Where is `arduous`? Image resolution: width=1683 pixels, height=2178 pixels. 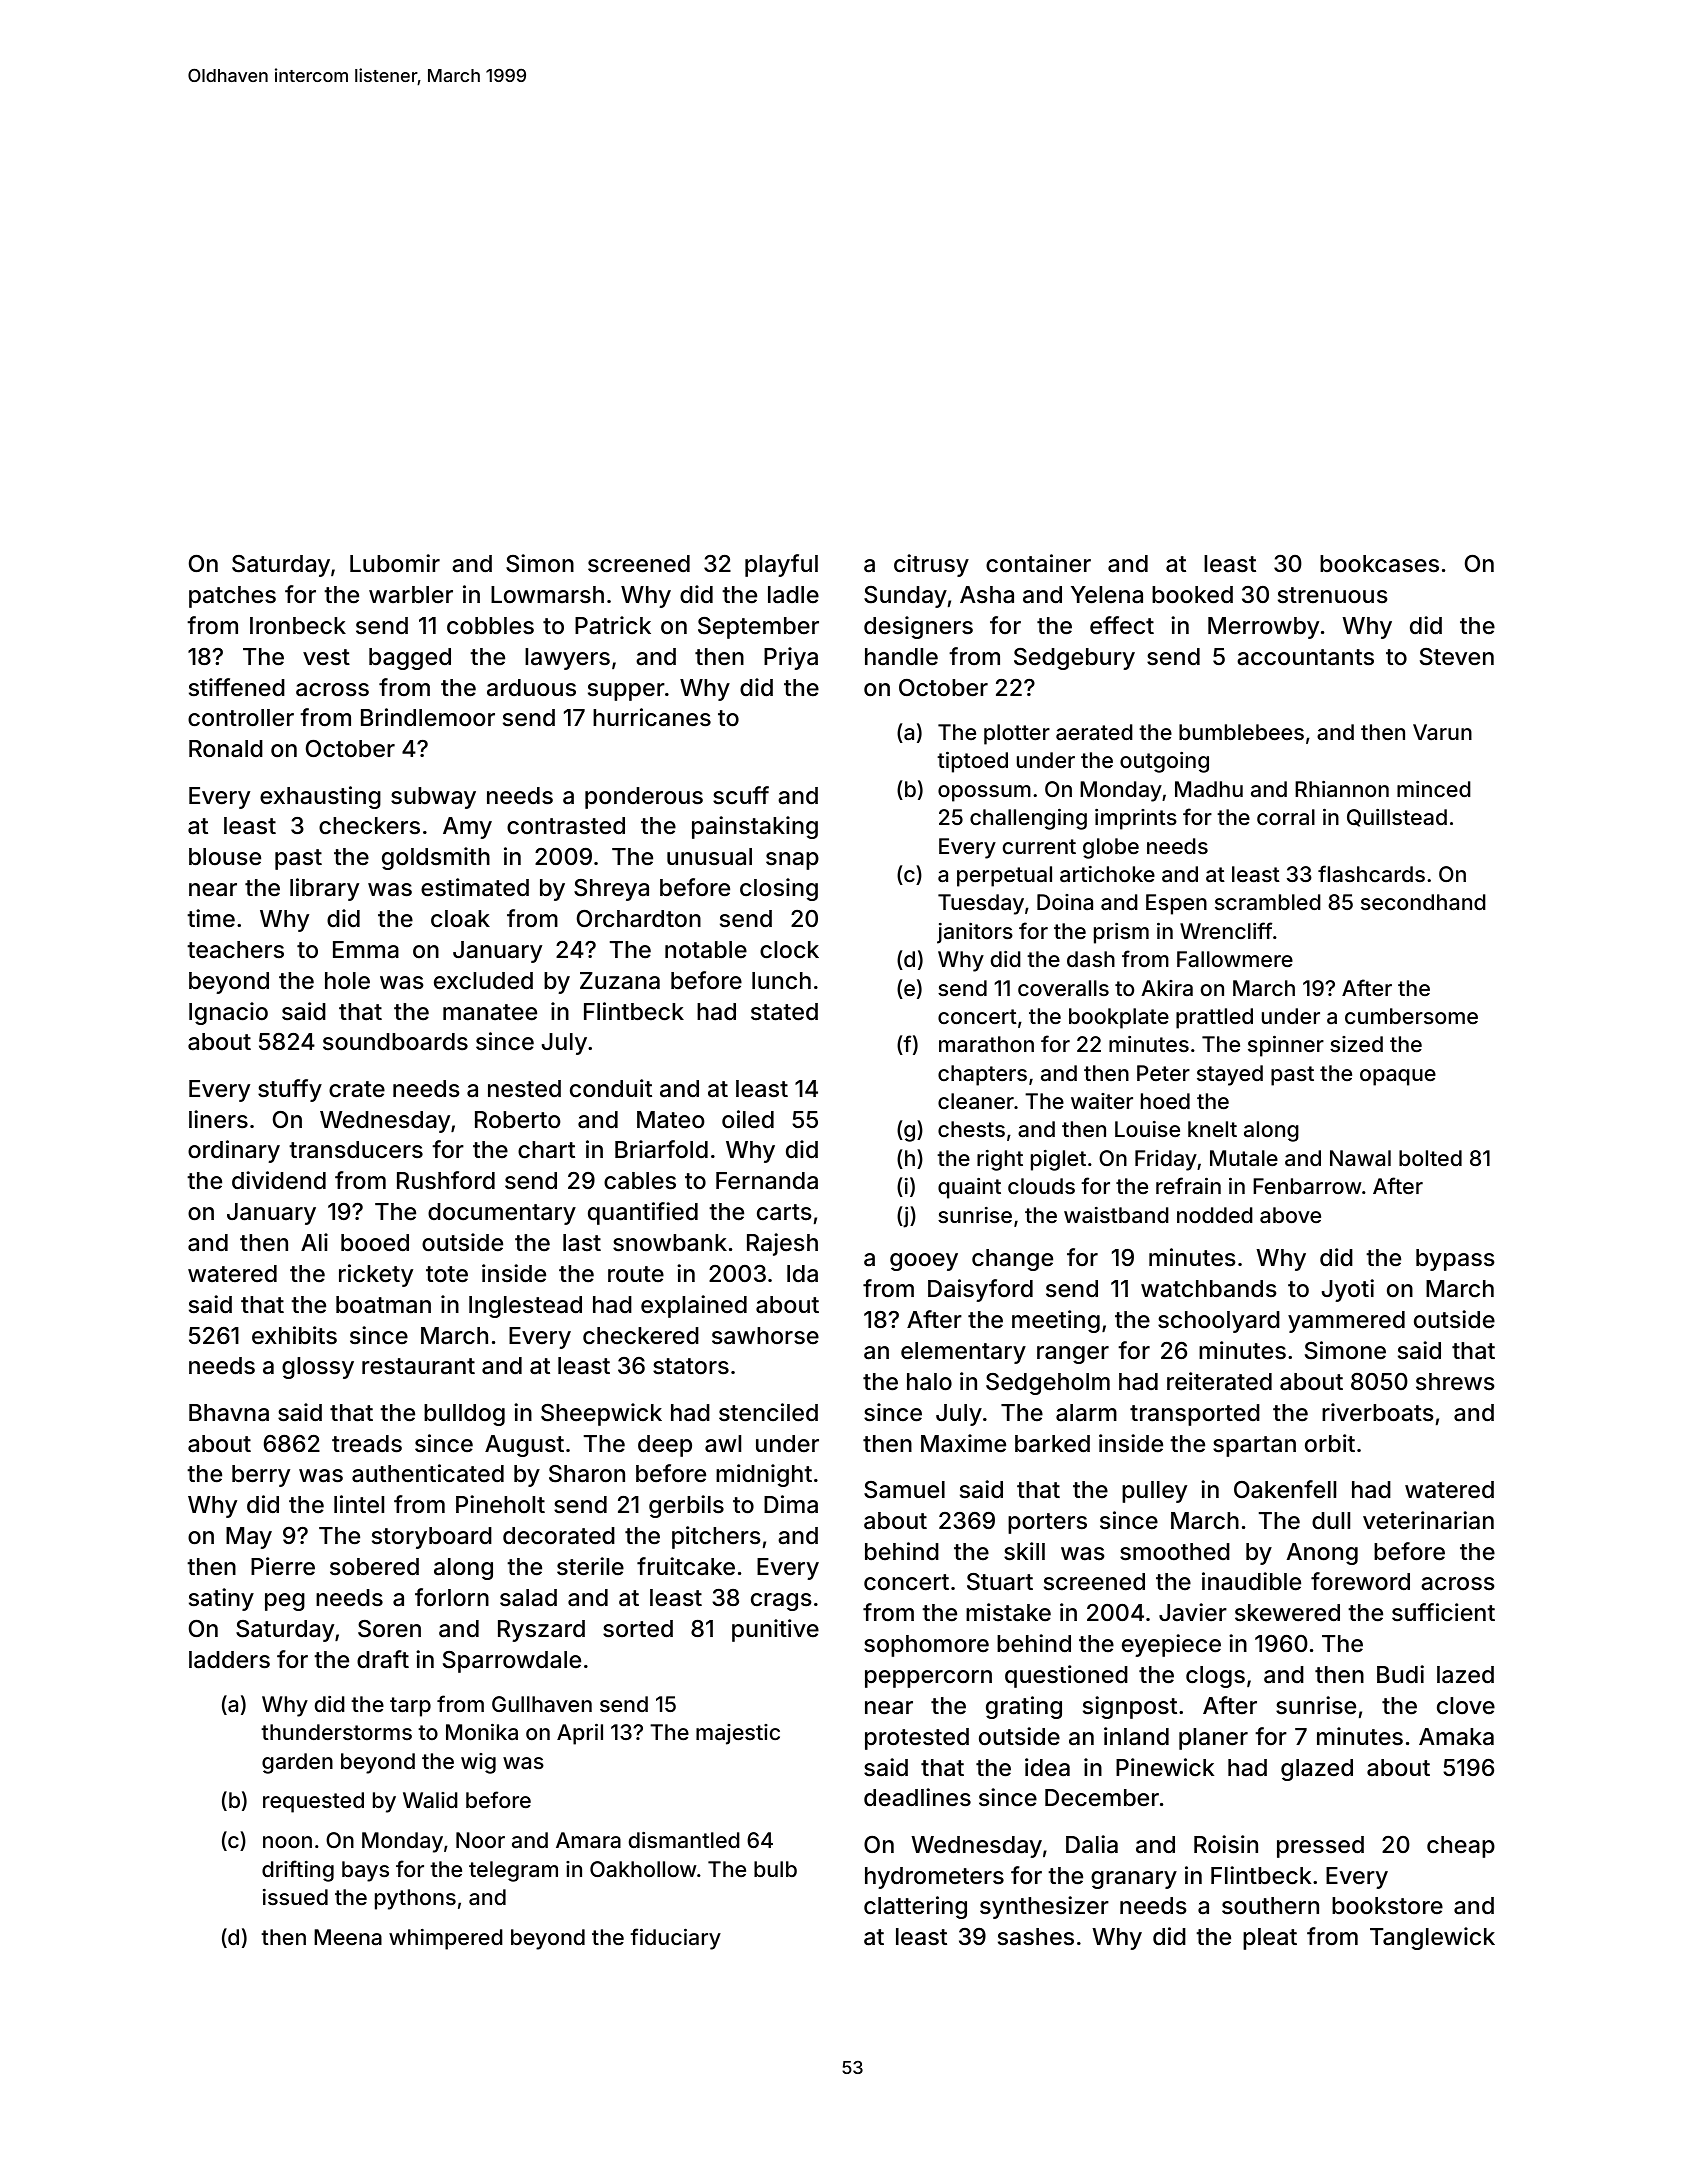 arduous is located at coordinates (531, 688).
